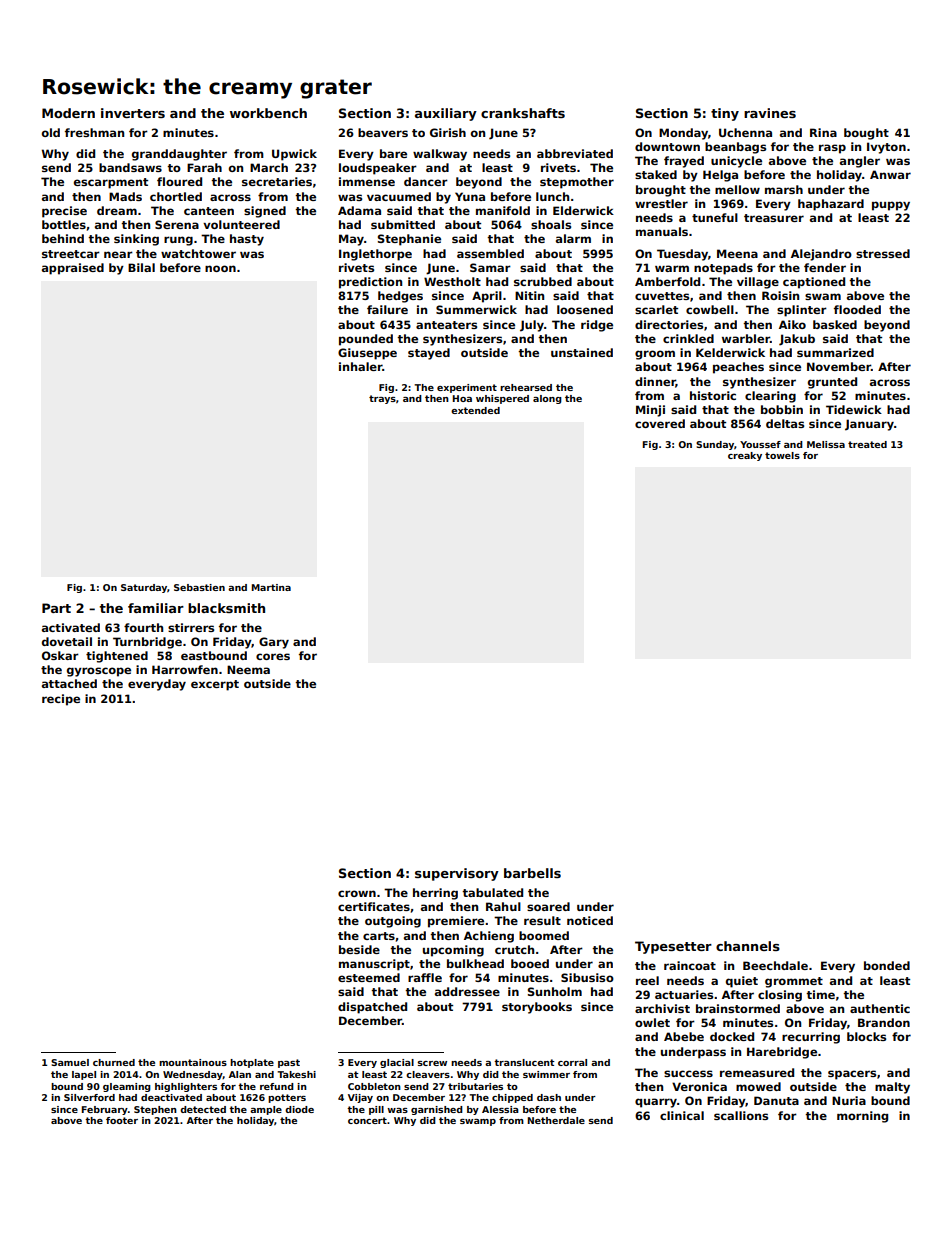  What do you see at coordinates (590, 920) in the image?
I see `noticed` at bounding box center [590, 920].
